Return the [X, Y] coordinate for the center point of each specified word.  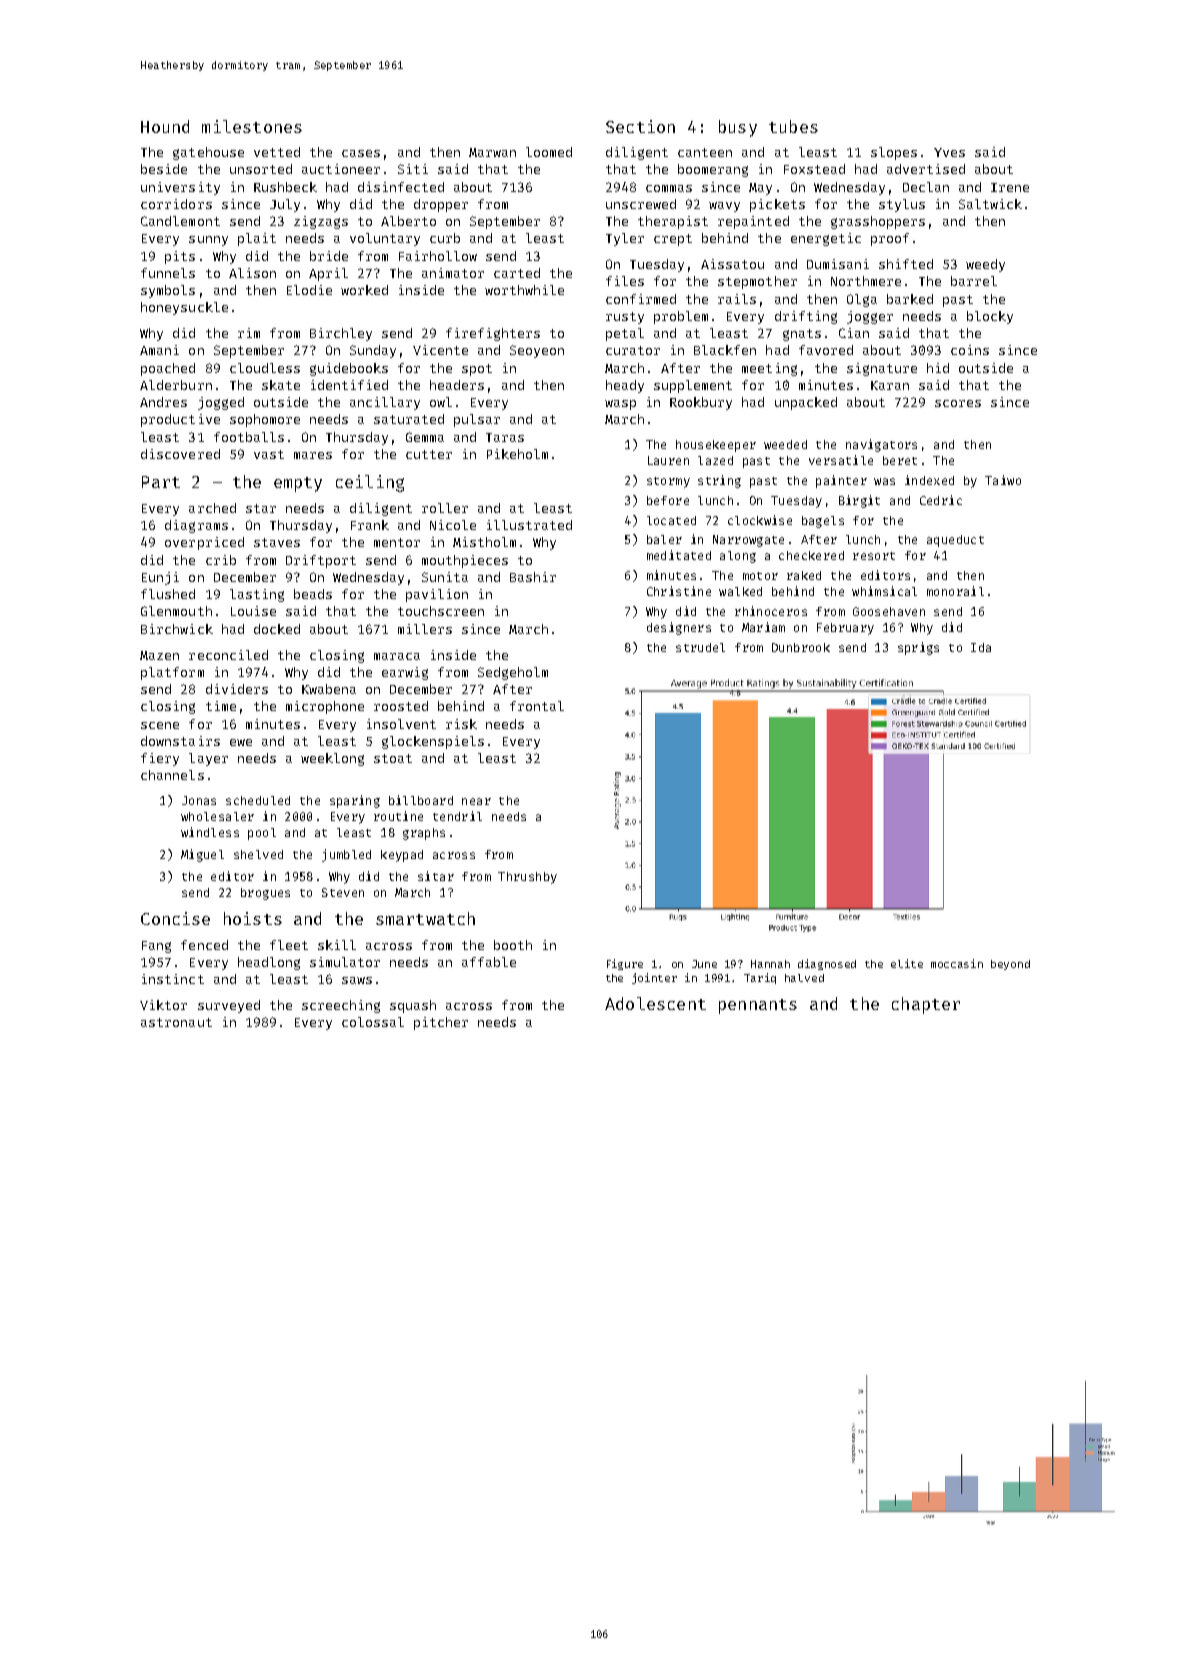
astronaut [176, 1022]
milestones [252, 126]
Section [640, 126]
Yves [949, 152]
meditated [679, 555]
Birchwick [177, 629]
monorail [955, 591]
